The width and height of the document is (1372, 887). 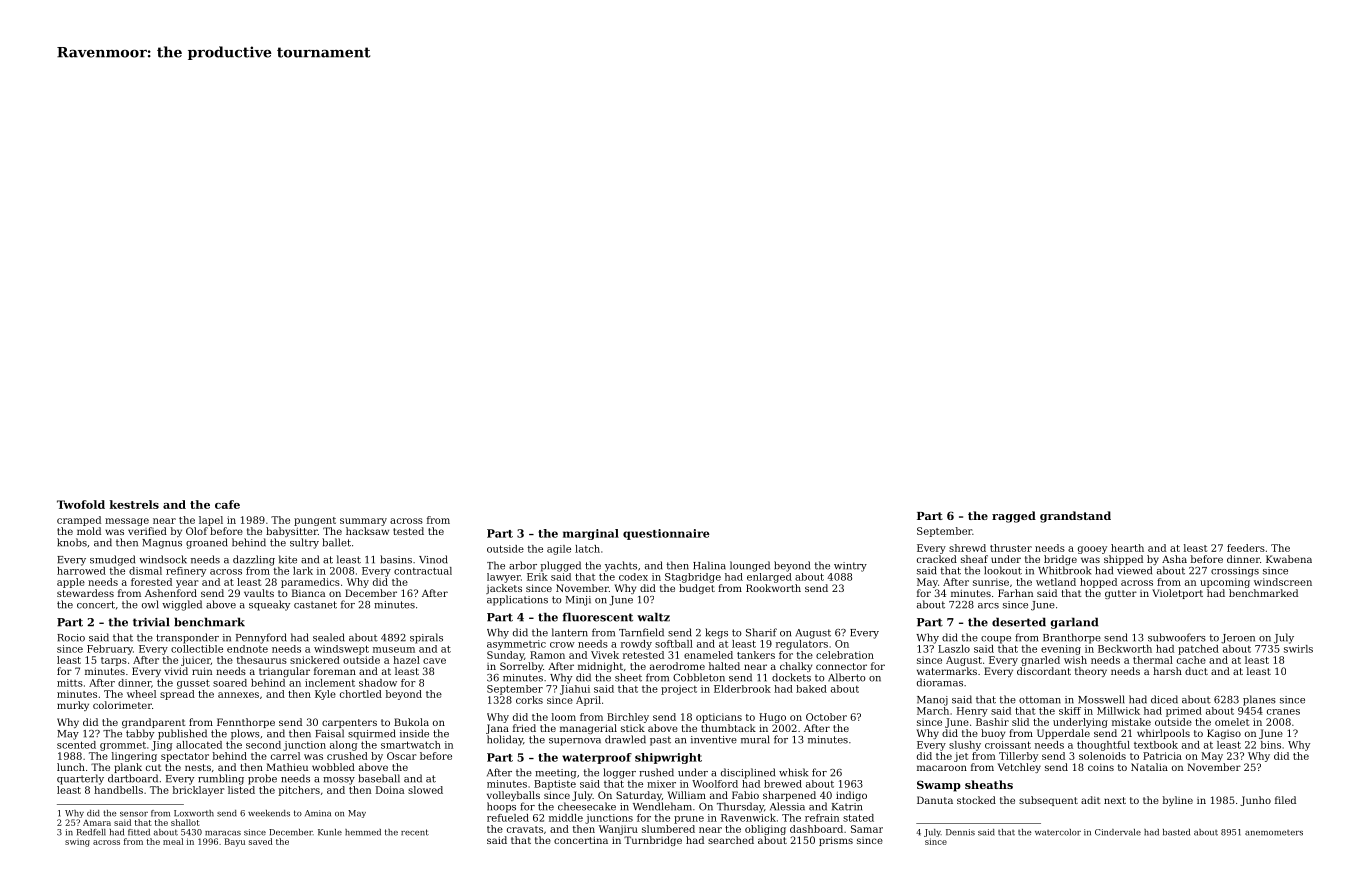 I want to click on sunrise, so click(x=991, y=582).
